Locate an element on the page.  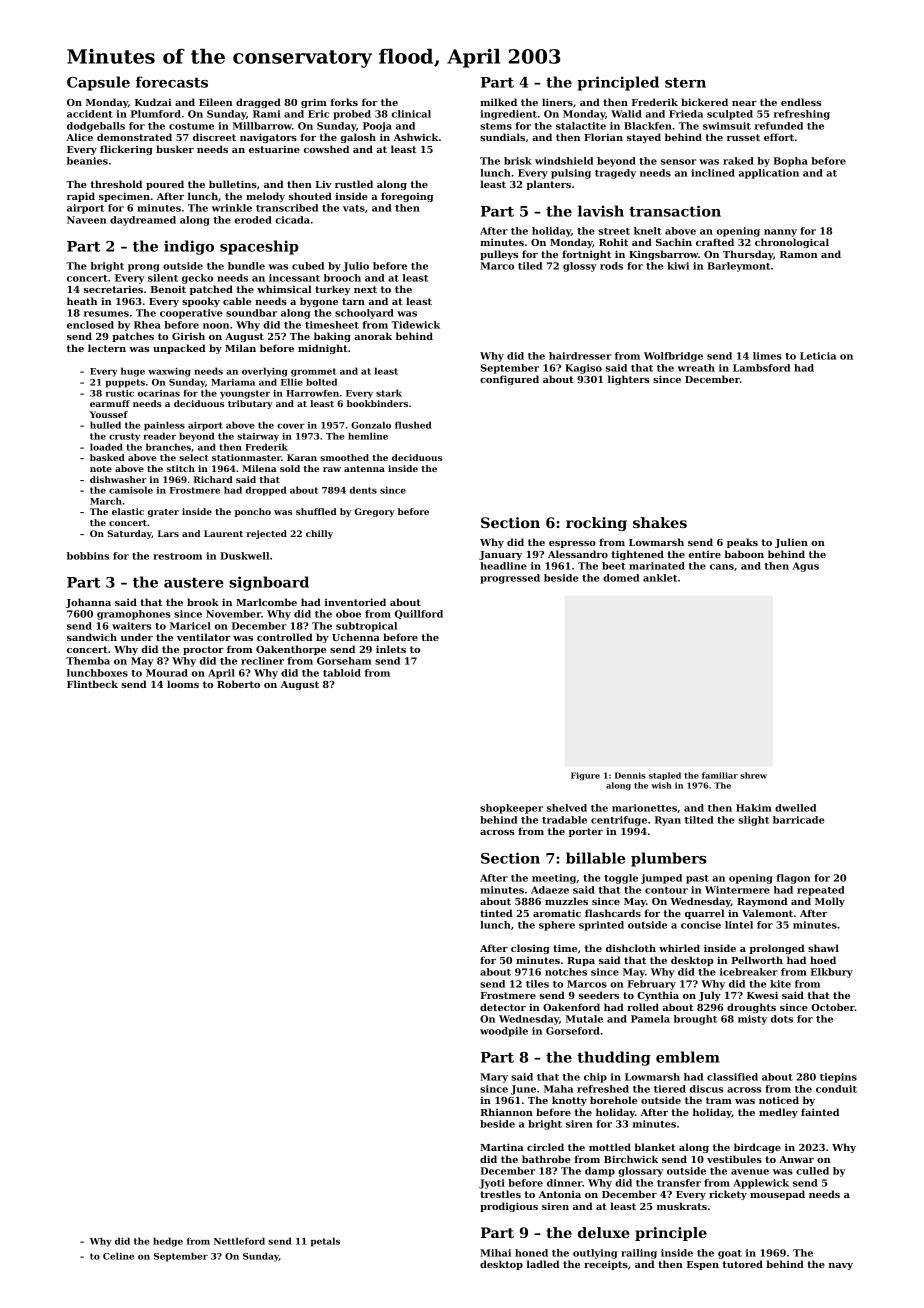
beanies is located at coordinates (87, 161).
